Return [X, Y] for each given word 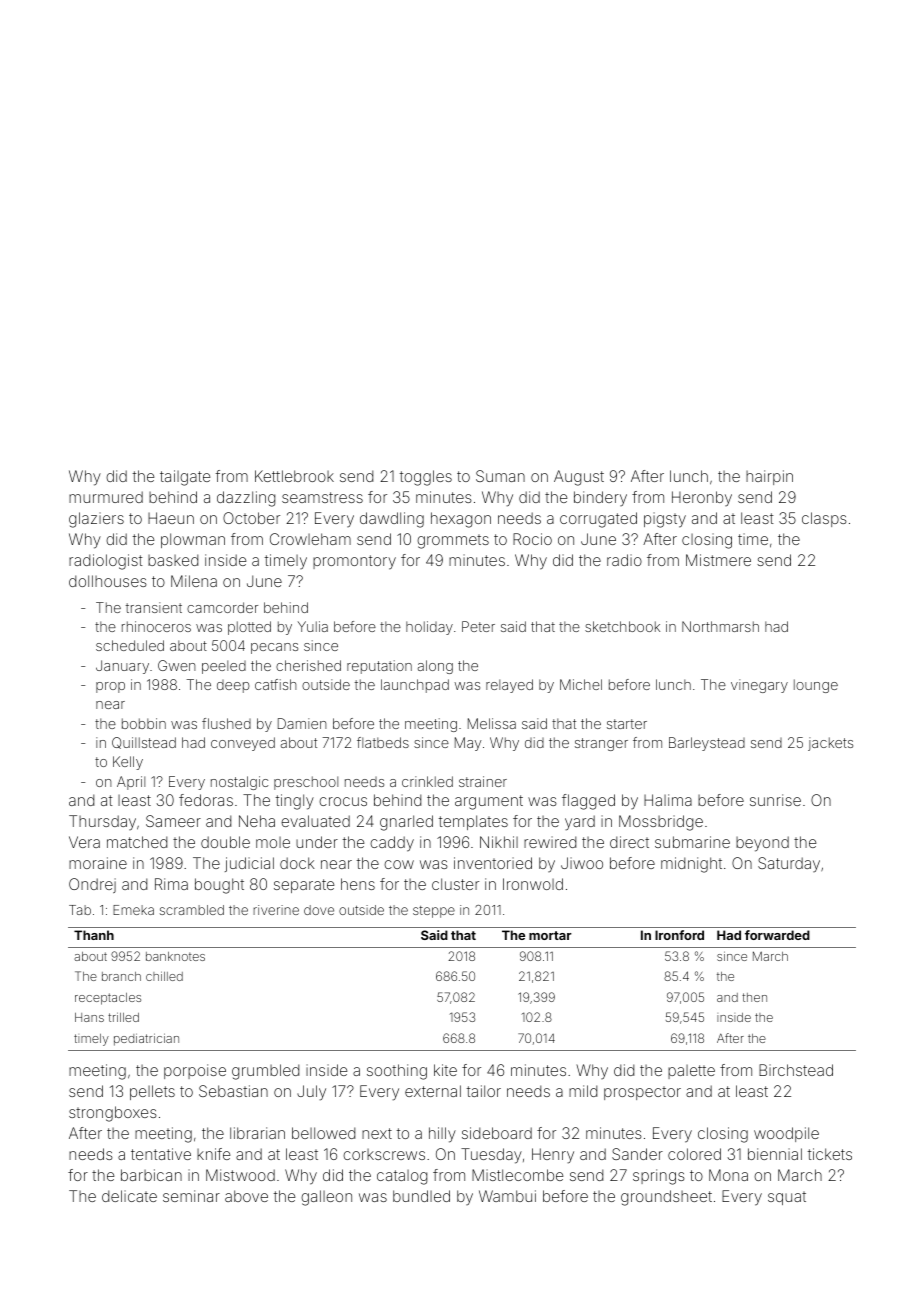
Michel [581, 684]
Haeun [171, 518]
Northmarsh [720, 626]
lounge [816, 686]
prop [110, 687]
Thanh [94, 935]
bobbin [144, 723]
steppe [434, 912]
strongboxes [113, 1114]
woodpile [786, 1134]
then [754, 997]
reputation [379, 667]
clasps [824, 519]
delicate [129, 1196]
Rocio [532, 539]
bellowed [323, 1133]
